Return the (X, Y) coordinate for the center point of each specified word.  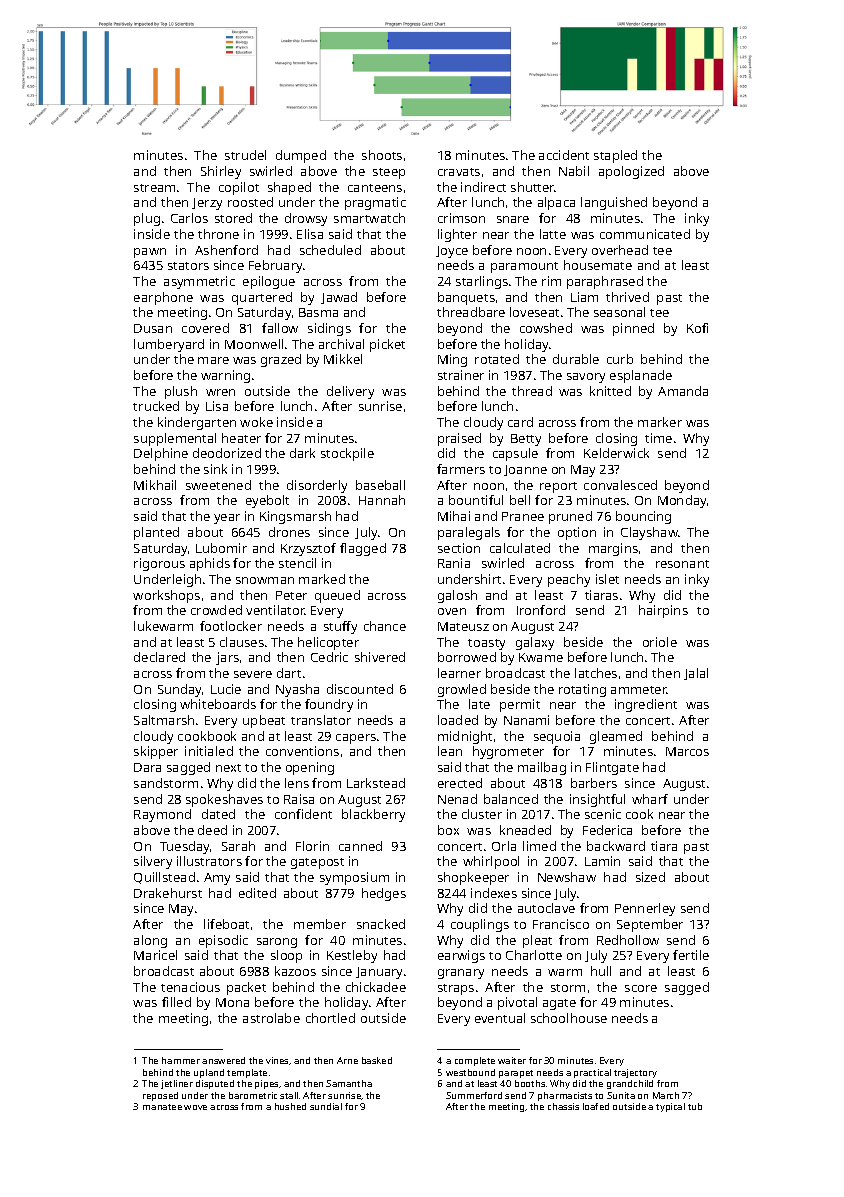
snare (513, 219)
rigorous (159, 564)
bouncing (643, 517)
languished (614, 203)
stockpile (347, 454)
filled (176, 1002)
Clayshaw (649, 533)
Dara (147, 767)
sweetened (218, 485)
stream (154, 188)
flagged (363, 549)
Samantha (349, 1083)
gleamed (616, 737)
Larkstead (376, 783)
